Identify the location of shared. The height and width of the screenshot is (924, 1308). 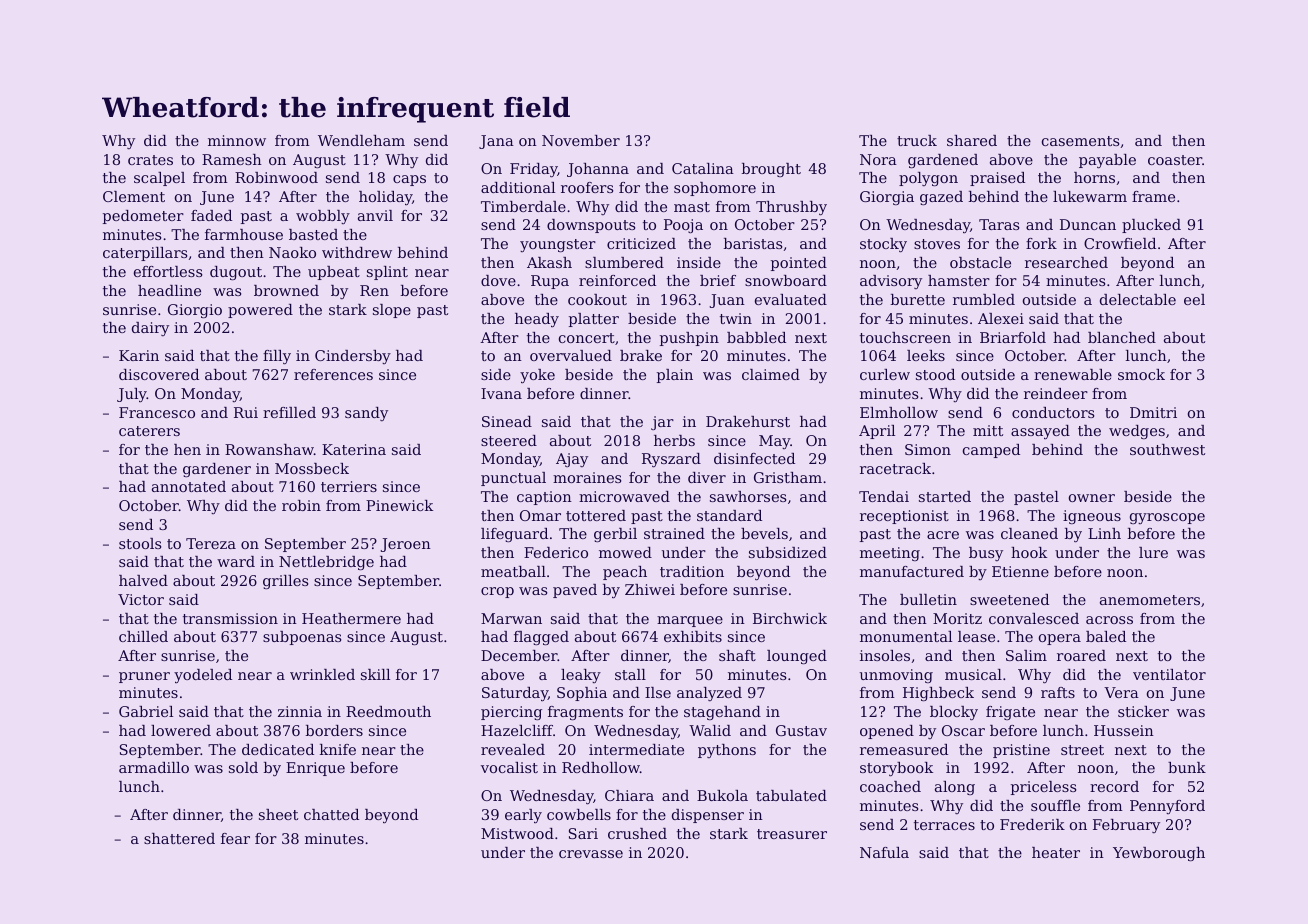
(972, 140).
